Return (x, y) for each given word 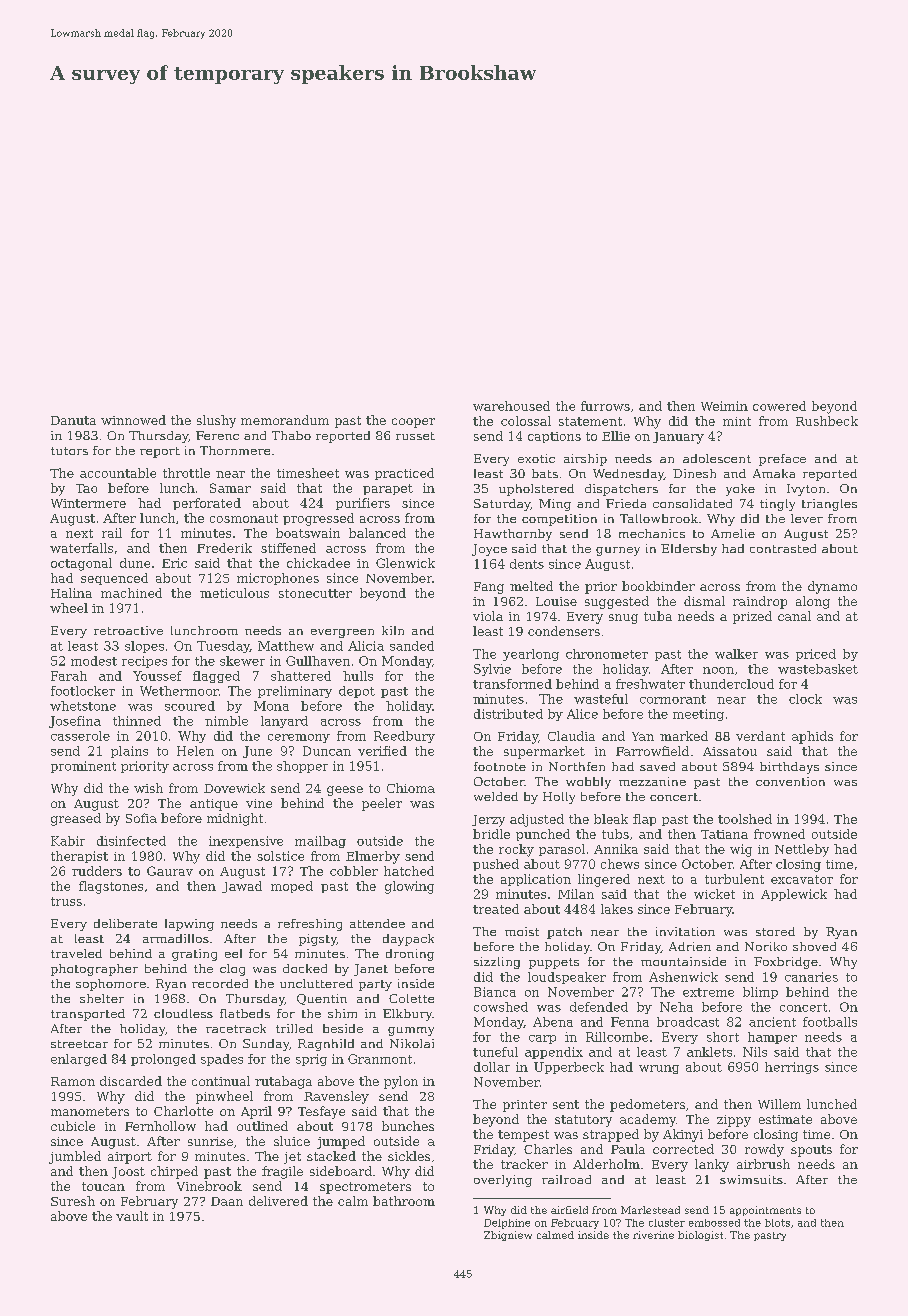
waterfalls (81, 548)
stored (775, 931)
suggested (617, 602)
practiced (404, 474)
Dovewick (234, 788)
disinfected (131, 841)
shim (342, 1013)
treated (496, 909)
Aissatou (730, 751)
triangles (829, 505)
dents (527, 564)
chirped (174, 1172)
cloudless (183, 1013)
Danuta (73, 420)
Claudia (571, 736)
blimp (760, 993)
